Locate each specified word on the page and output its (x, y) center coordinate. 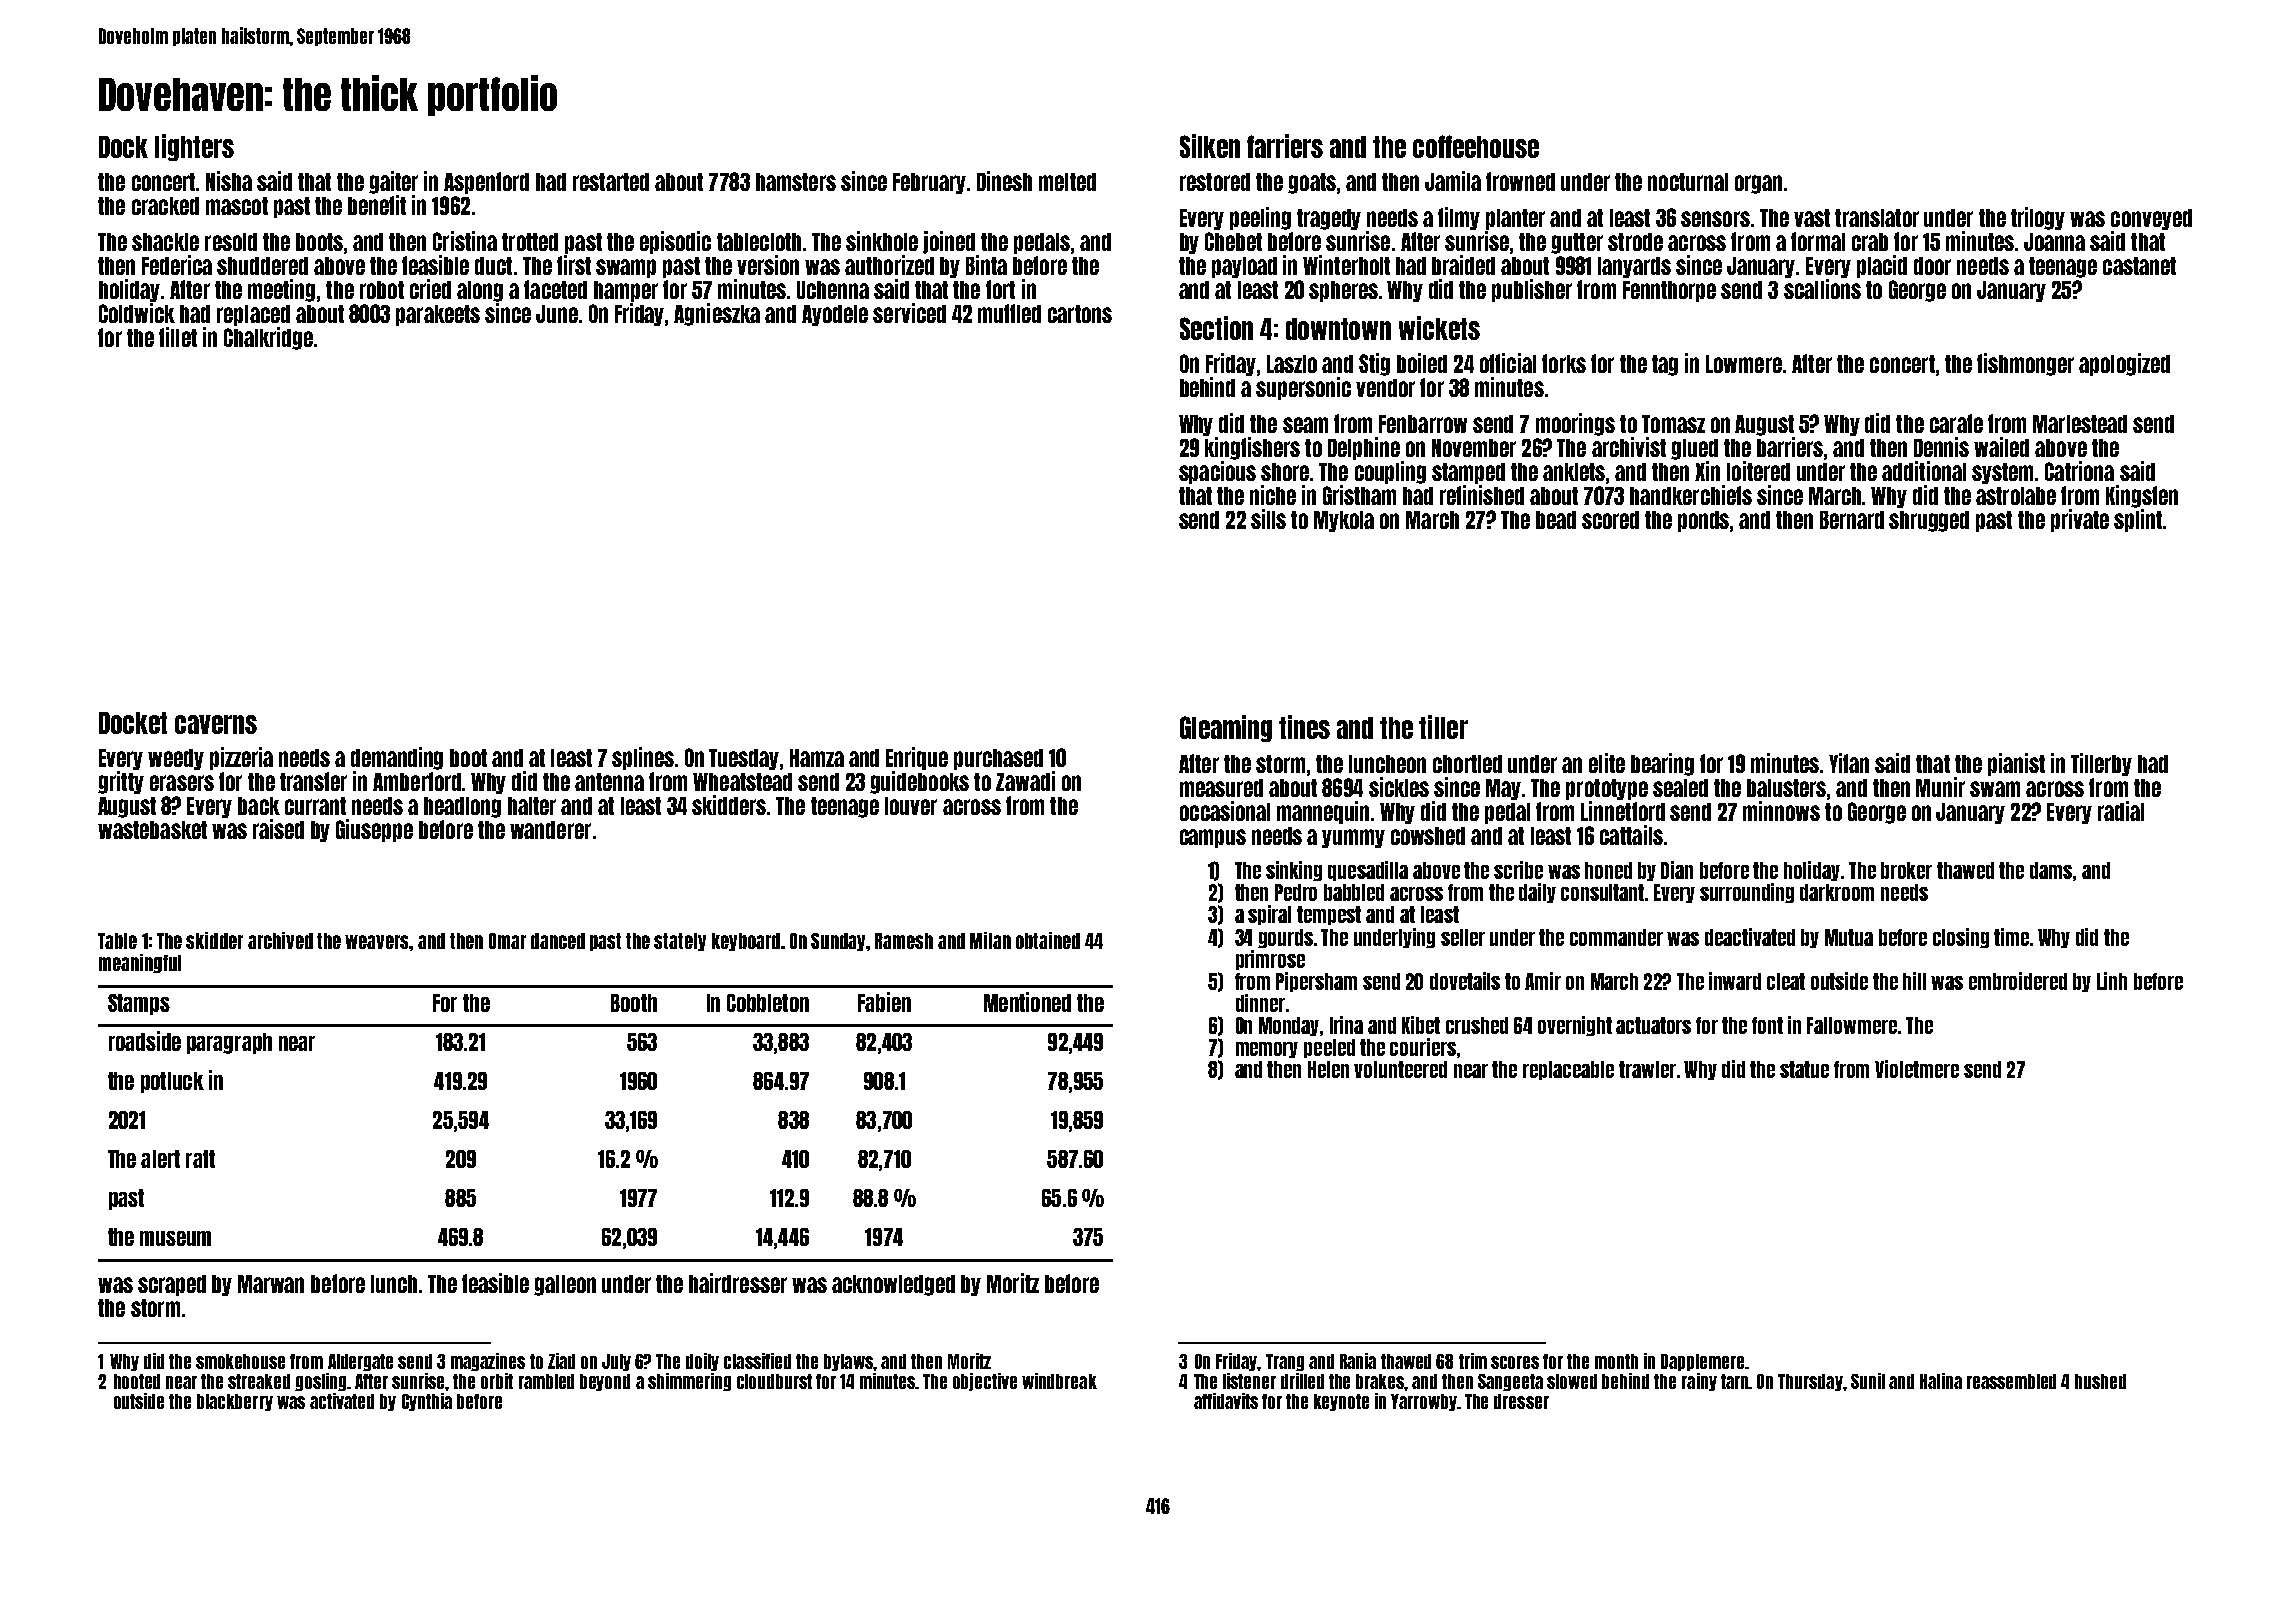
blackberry (235, 1402)
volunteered (1400, 1069)
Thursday (1810, 1382)
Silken (1210, 146)
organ (1758, 184)
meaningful (140, 963)
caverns (216, 724)
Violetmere (1917, 1069)
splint (2138, 520)
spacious (1217, 472)
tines (1304, 727)
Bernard (1852, 520)
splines (643, 758)
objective (985, 1382)
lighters (194, 147)
